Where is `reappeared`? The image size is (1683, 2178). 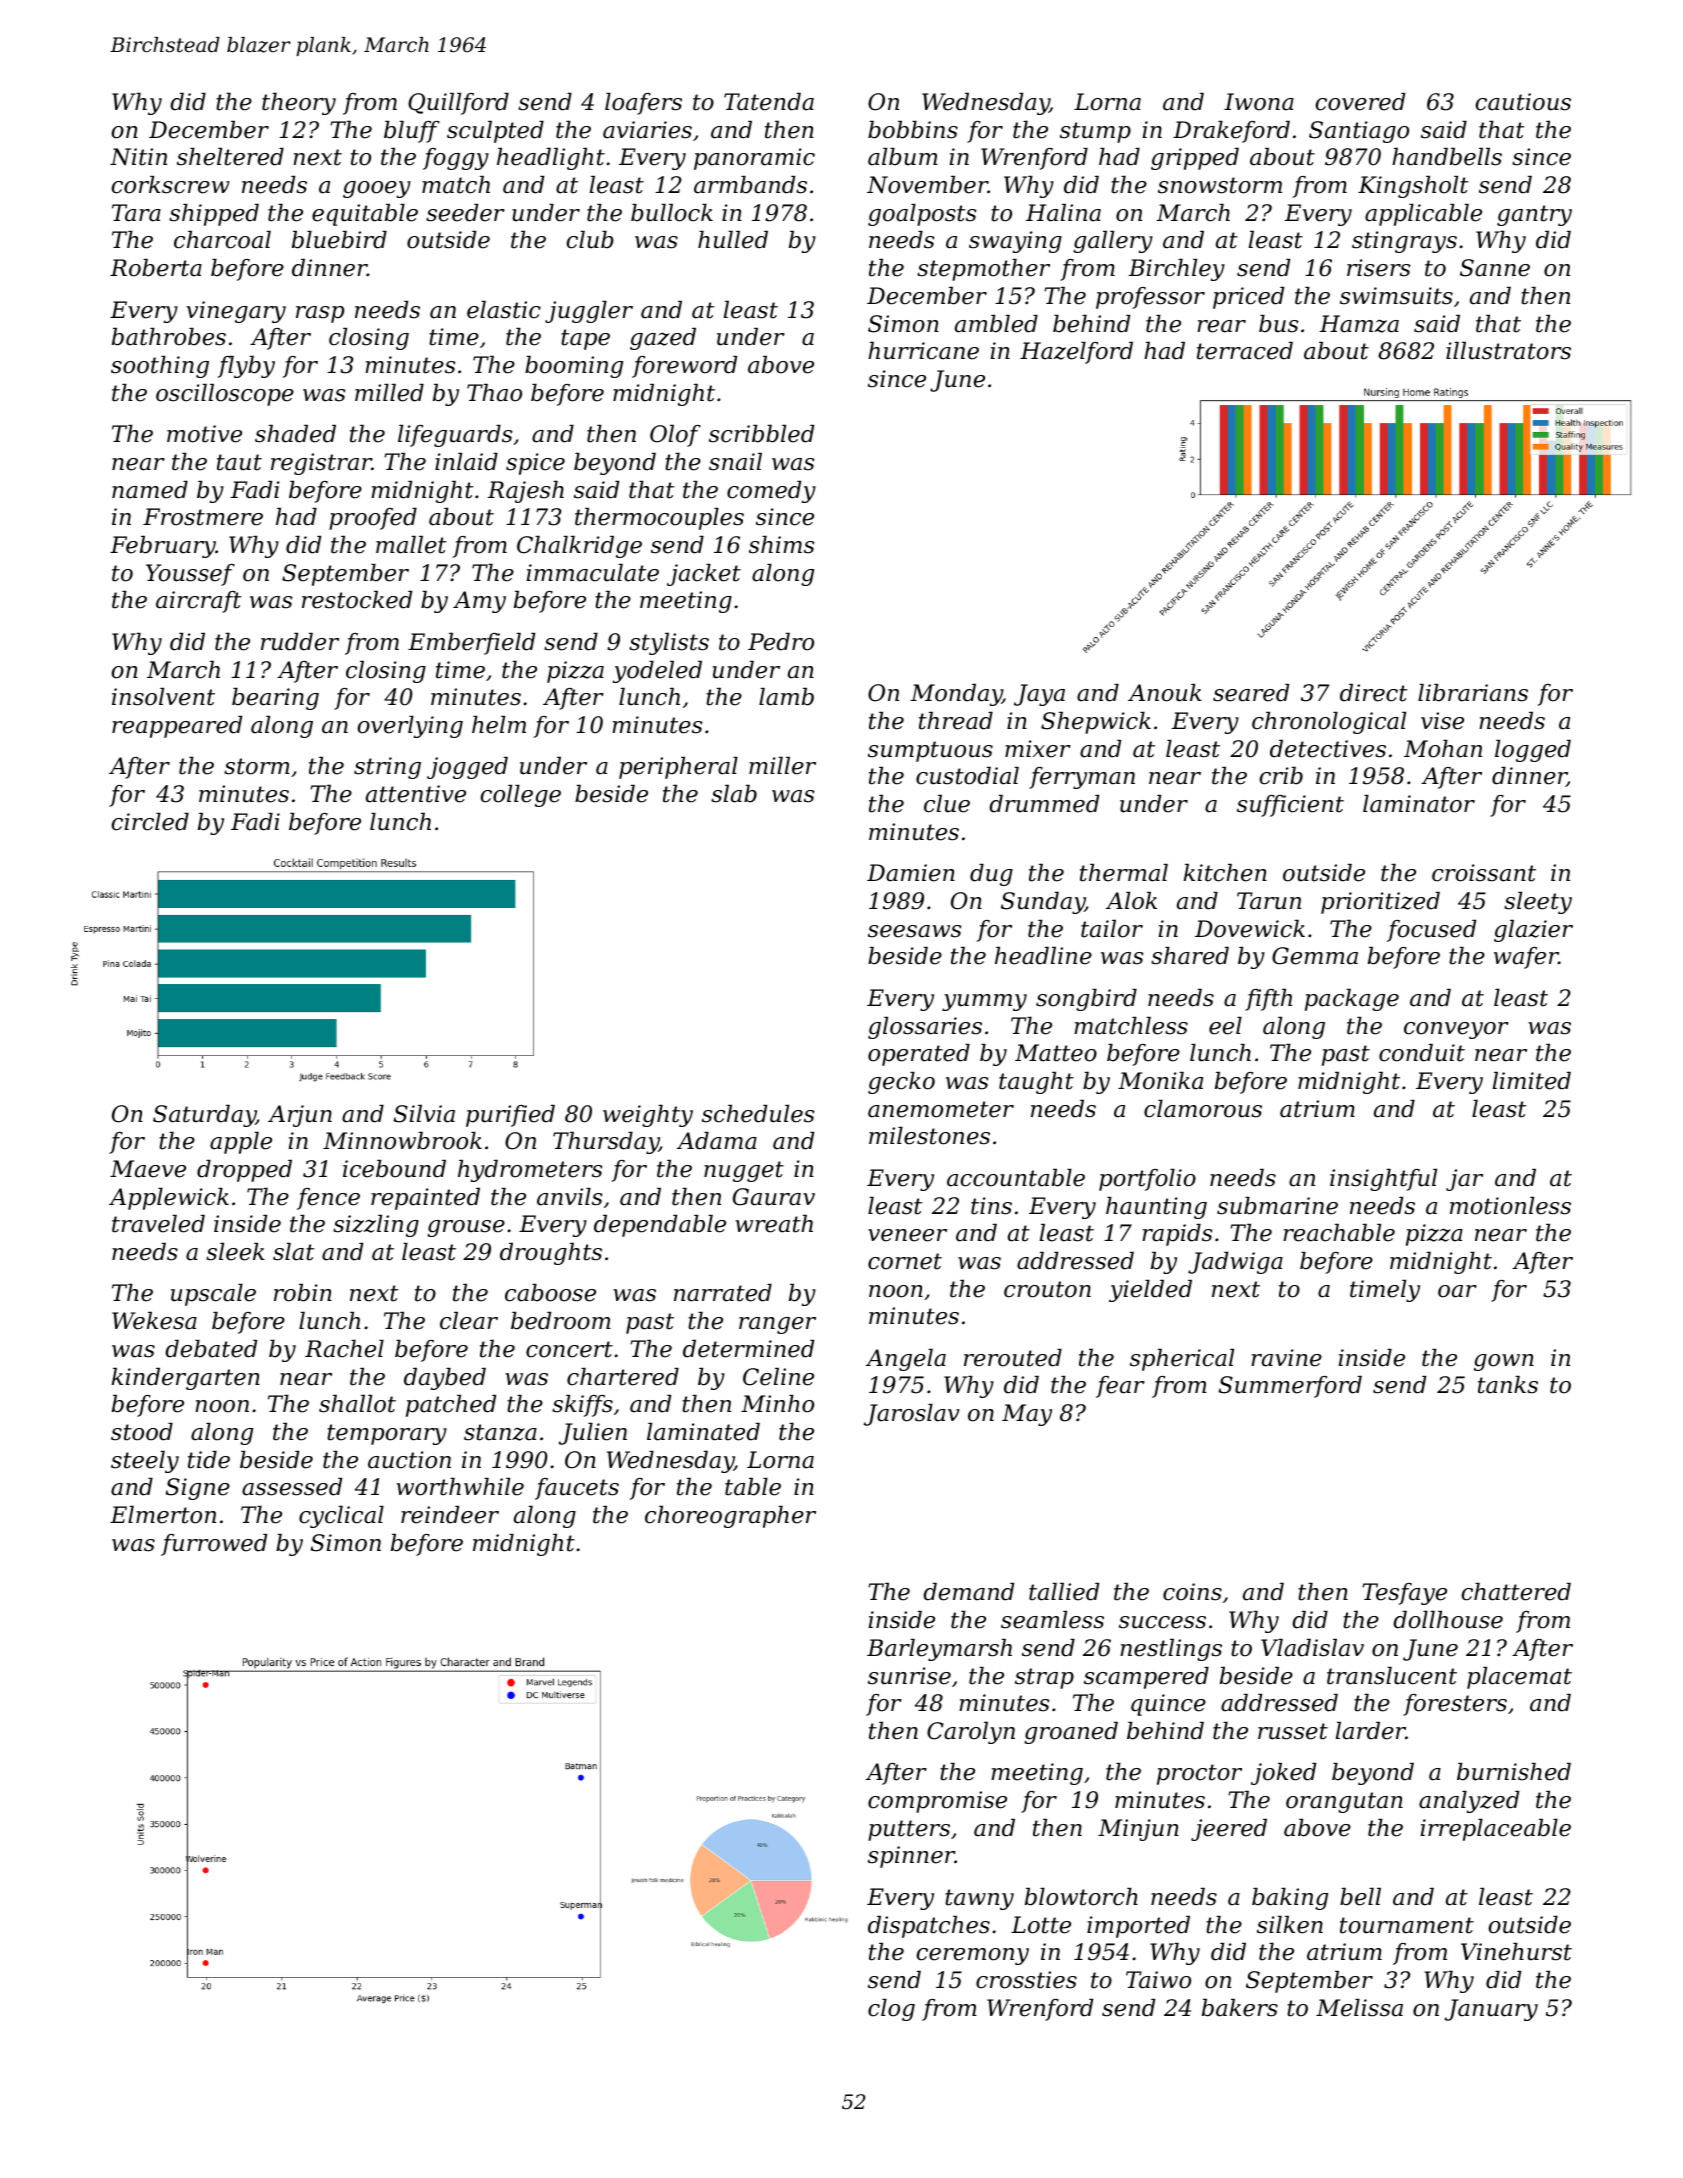 reappeared is located at coordinates (177, 727).
